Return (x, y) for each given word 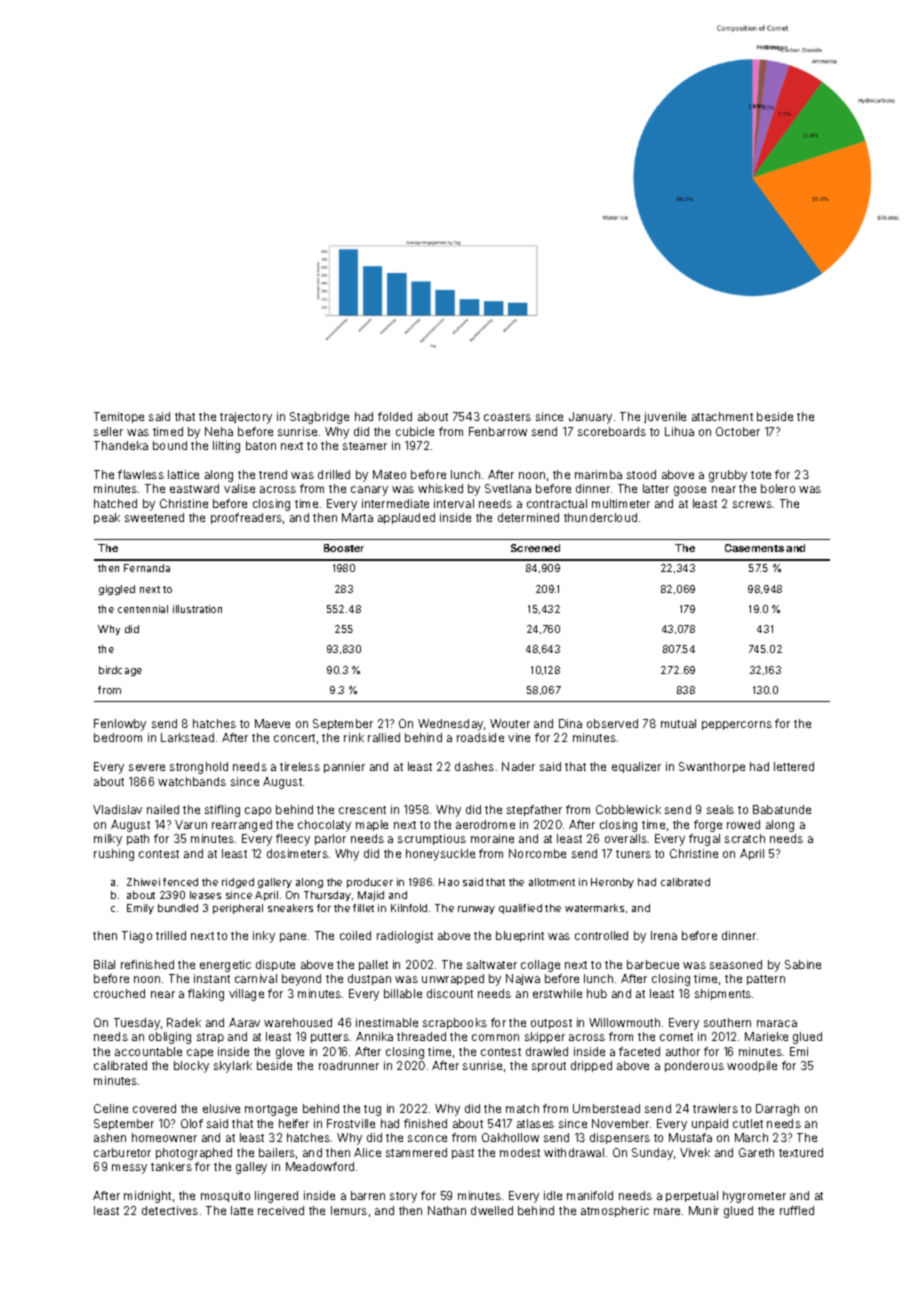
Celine (111, 1108)
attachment (722, 416)
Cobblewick (628, 809)
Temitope (119, 417)
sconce (427, 1138)
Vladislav (117, 809)
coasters (507, 417)
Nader (518, 766)
